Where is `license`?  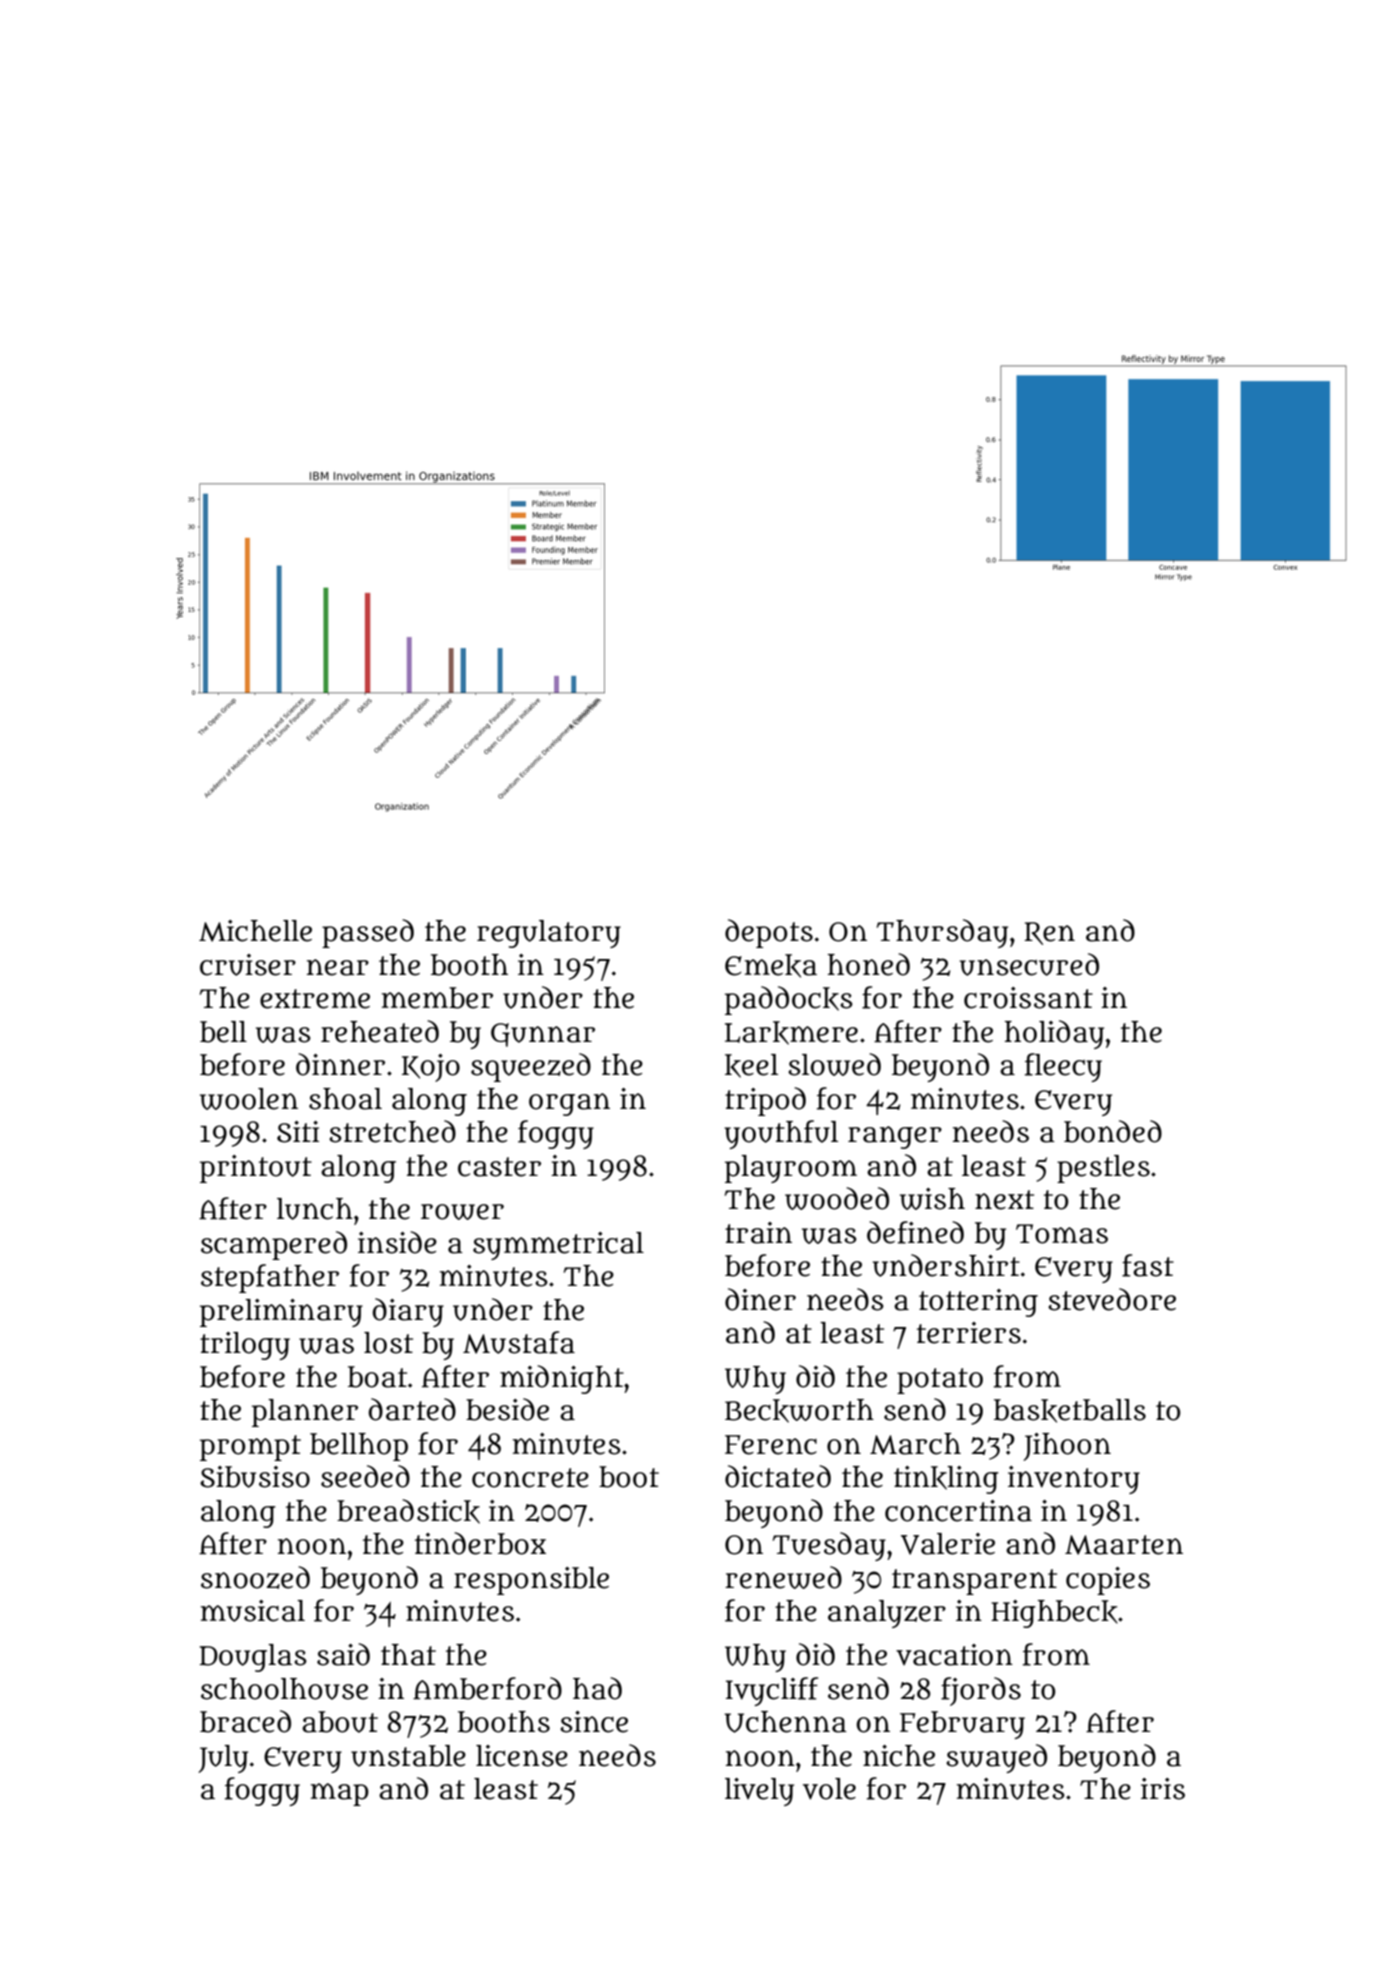
license is located at coordinates (522, 1756).
